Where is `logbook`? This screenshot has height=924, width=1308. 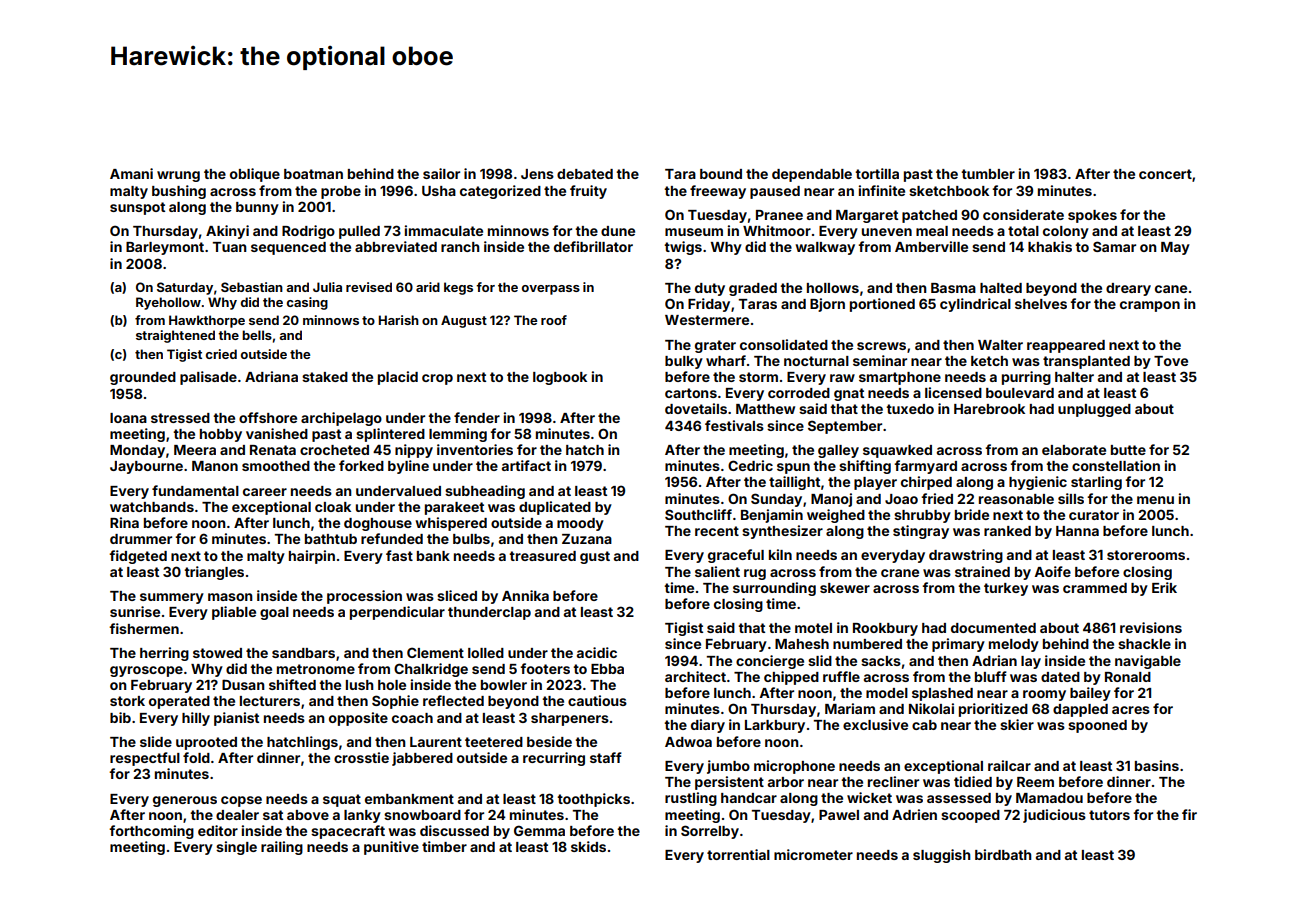
logbook is located at coordinates (560, 378).
